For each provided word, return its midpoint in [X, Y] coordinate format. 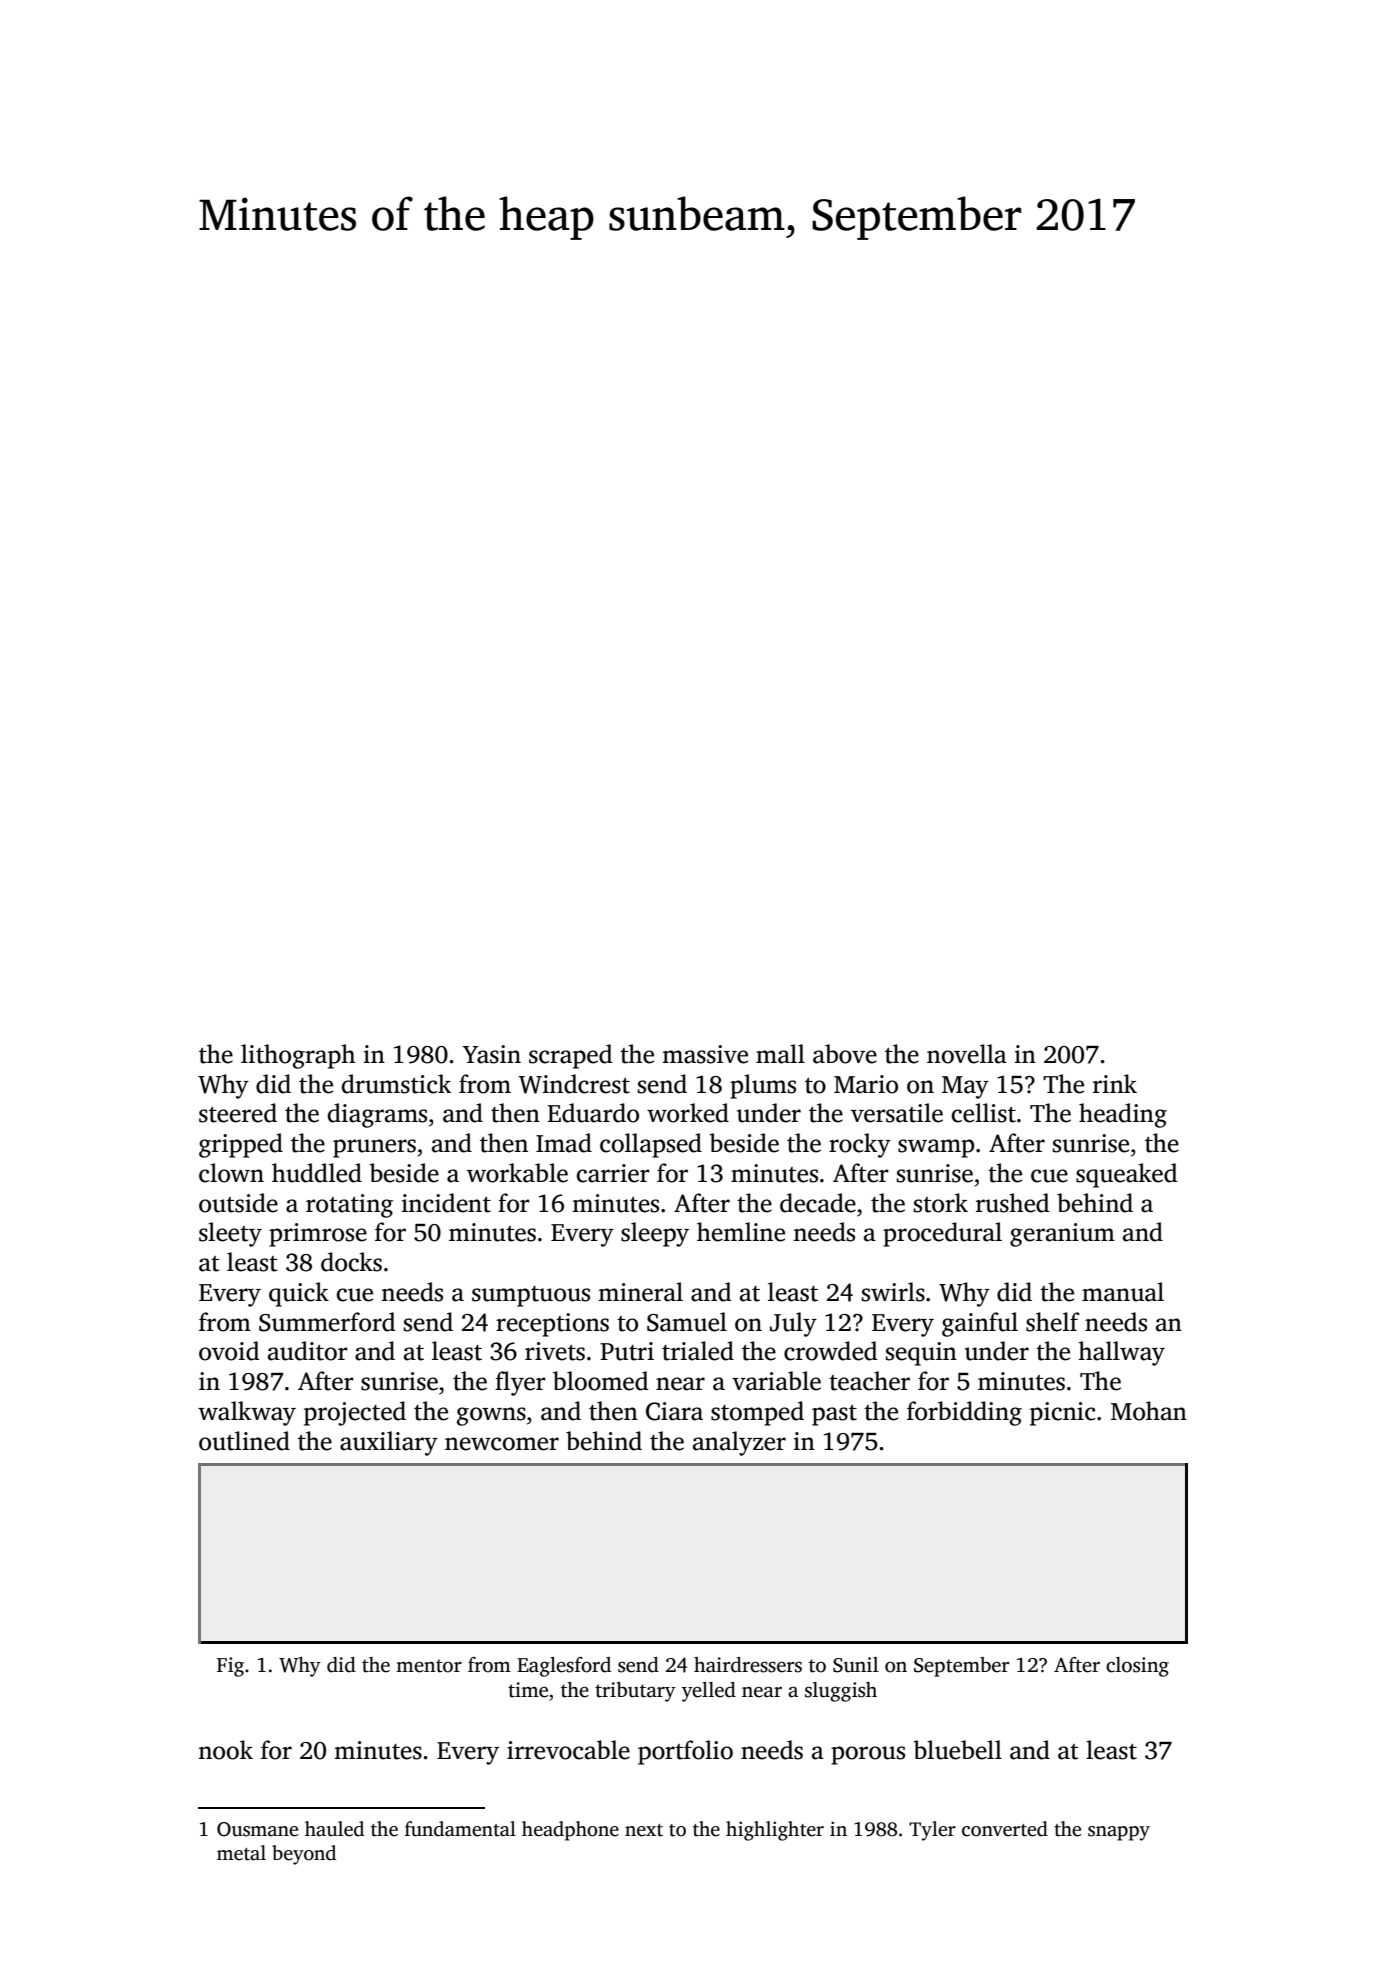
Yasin [492, 1054]
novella [967, 1054]
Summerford [327, 1322]
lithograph [298, 1056]
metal [241, 1853]
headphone [570, 1831]
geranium [1062, 1235]
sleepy [655, 1234]
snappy [1119, 1833]
